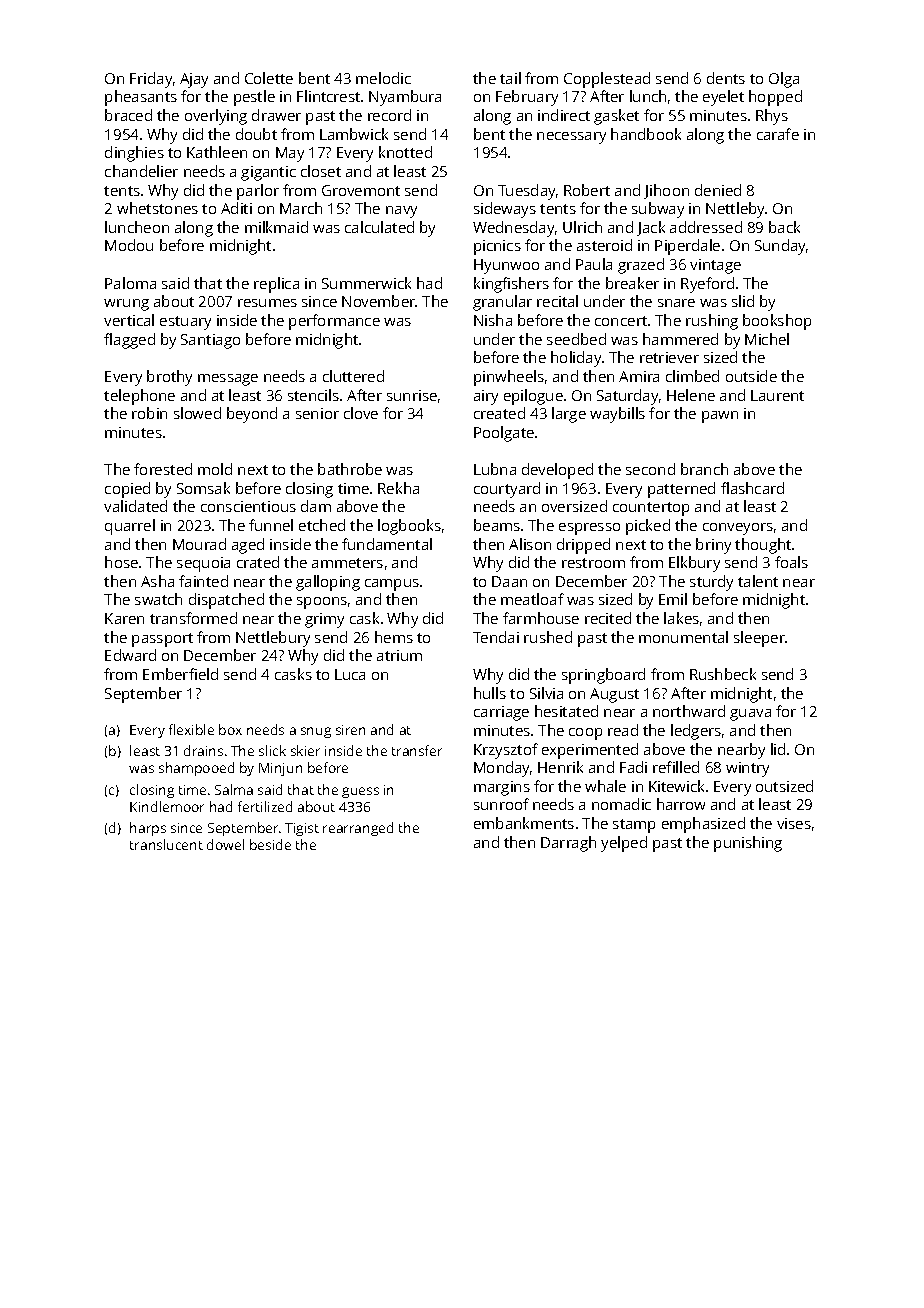  What do you see at coordinates (791, 562) in the screenshot?
I see `foals` at bounding box center [791, 562].
